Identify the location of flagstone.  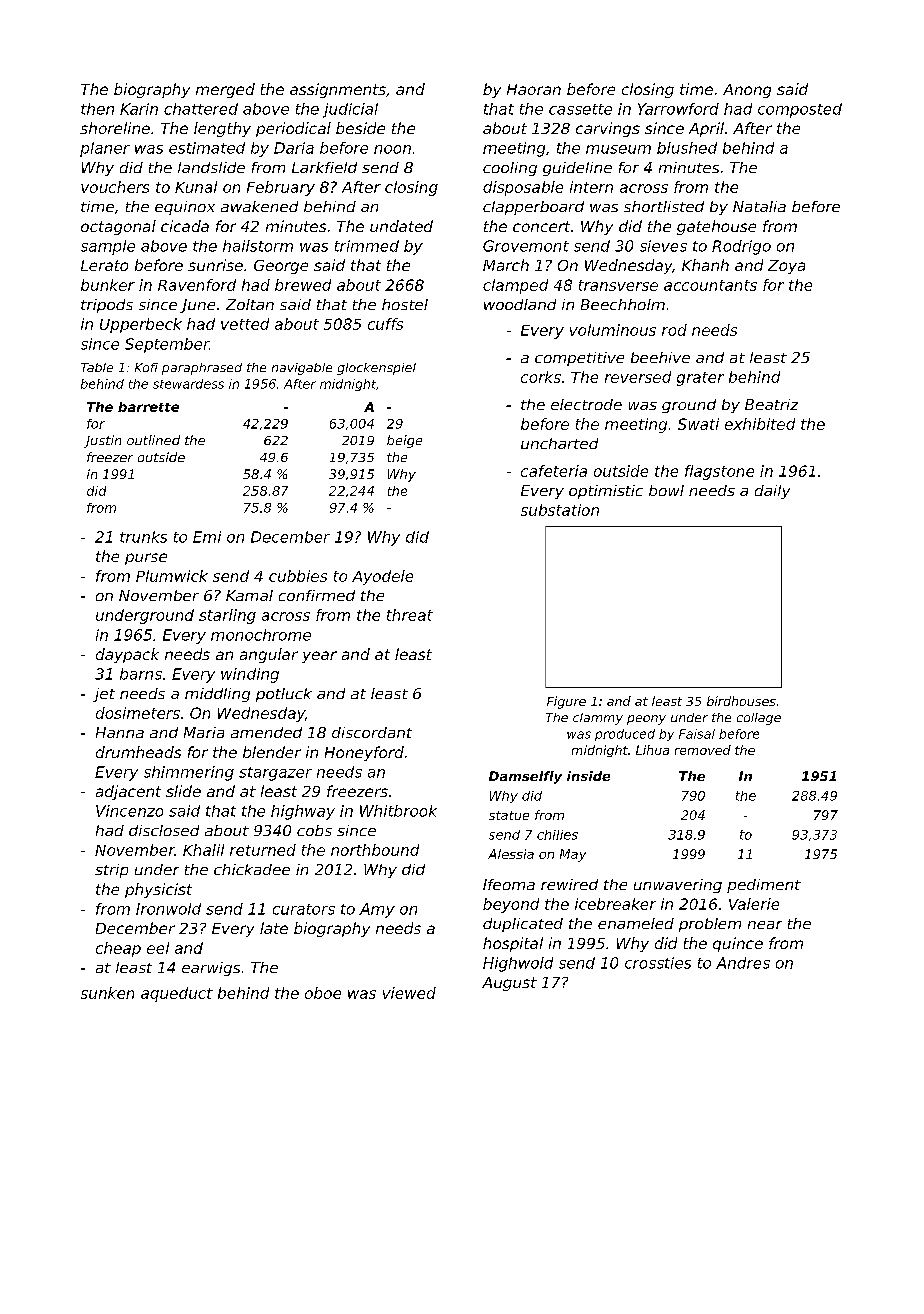
(719, 472).
